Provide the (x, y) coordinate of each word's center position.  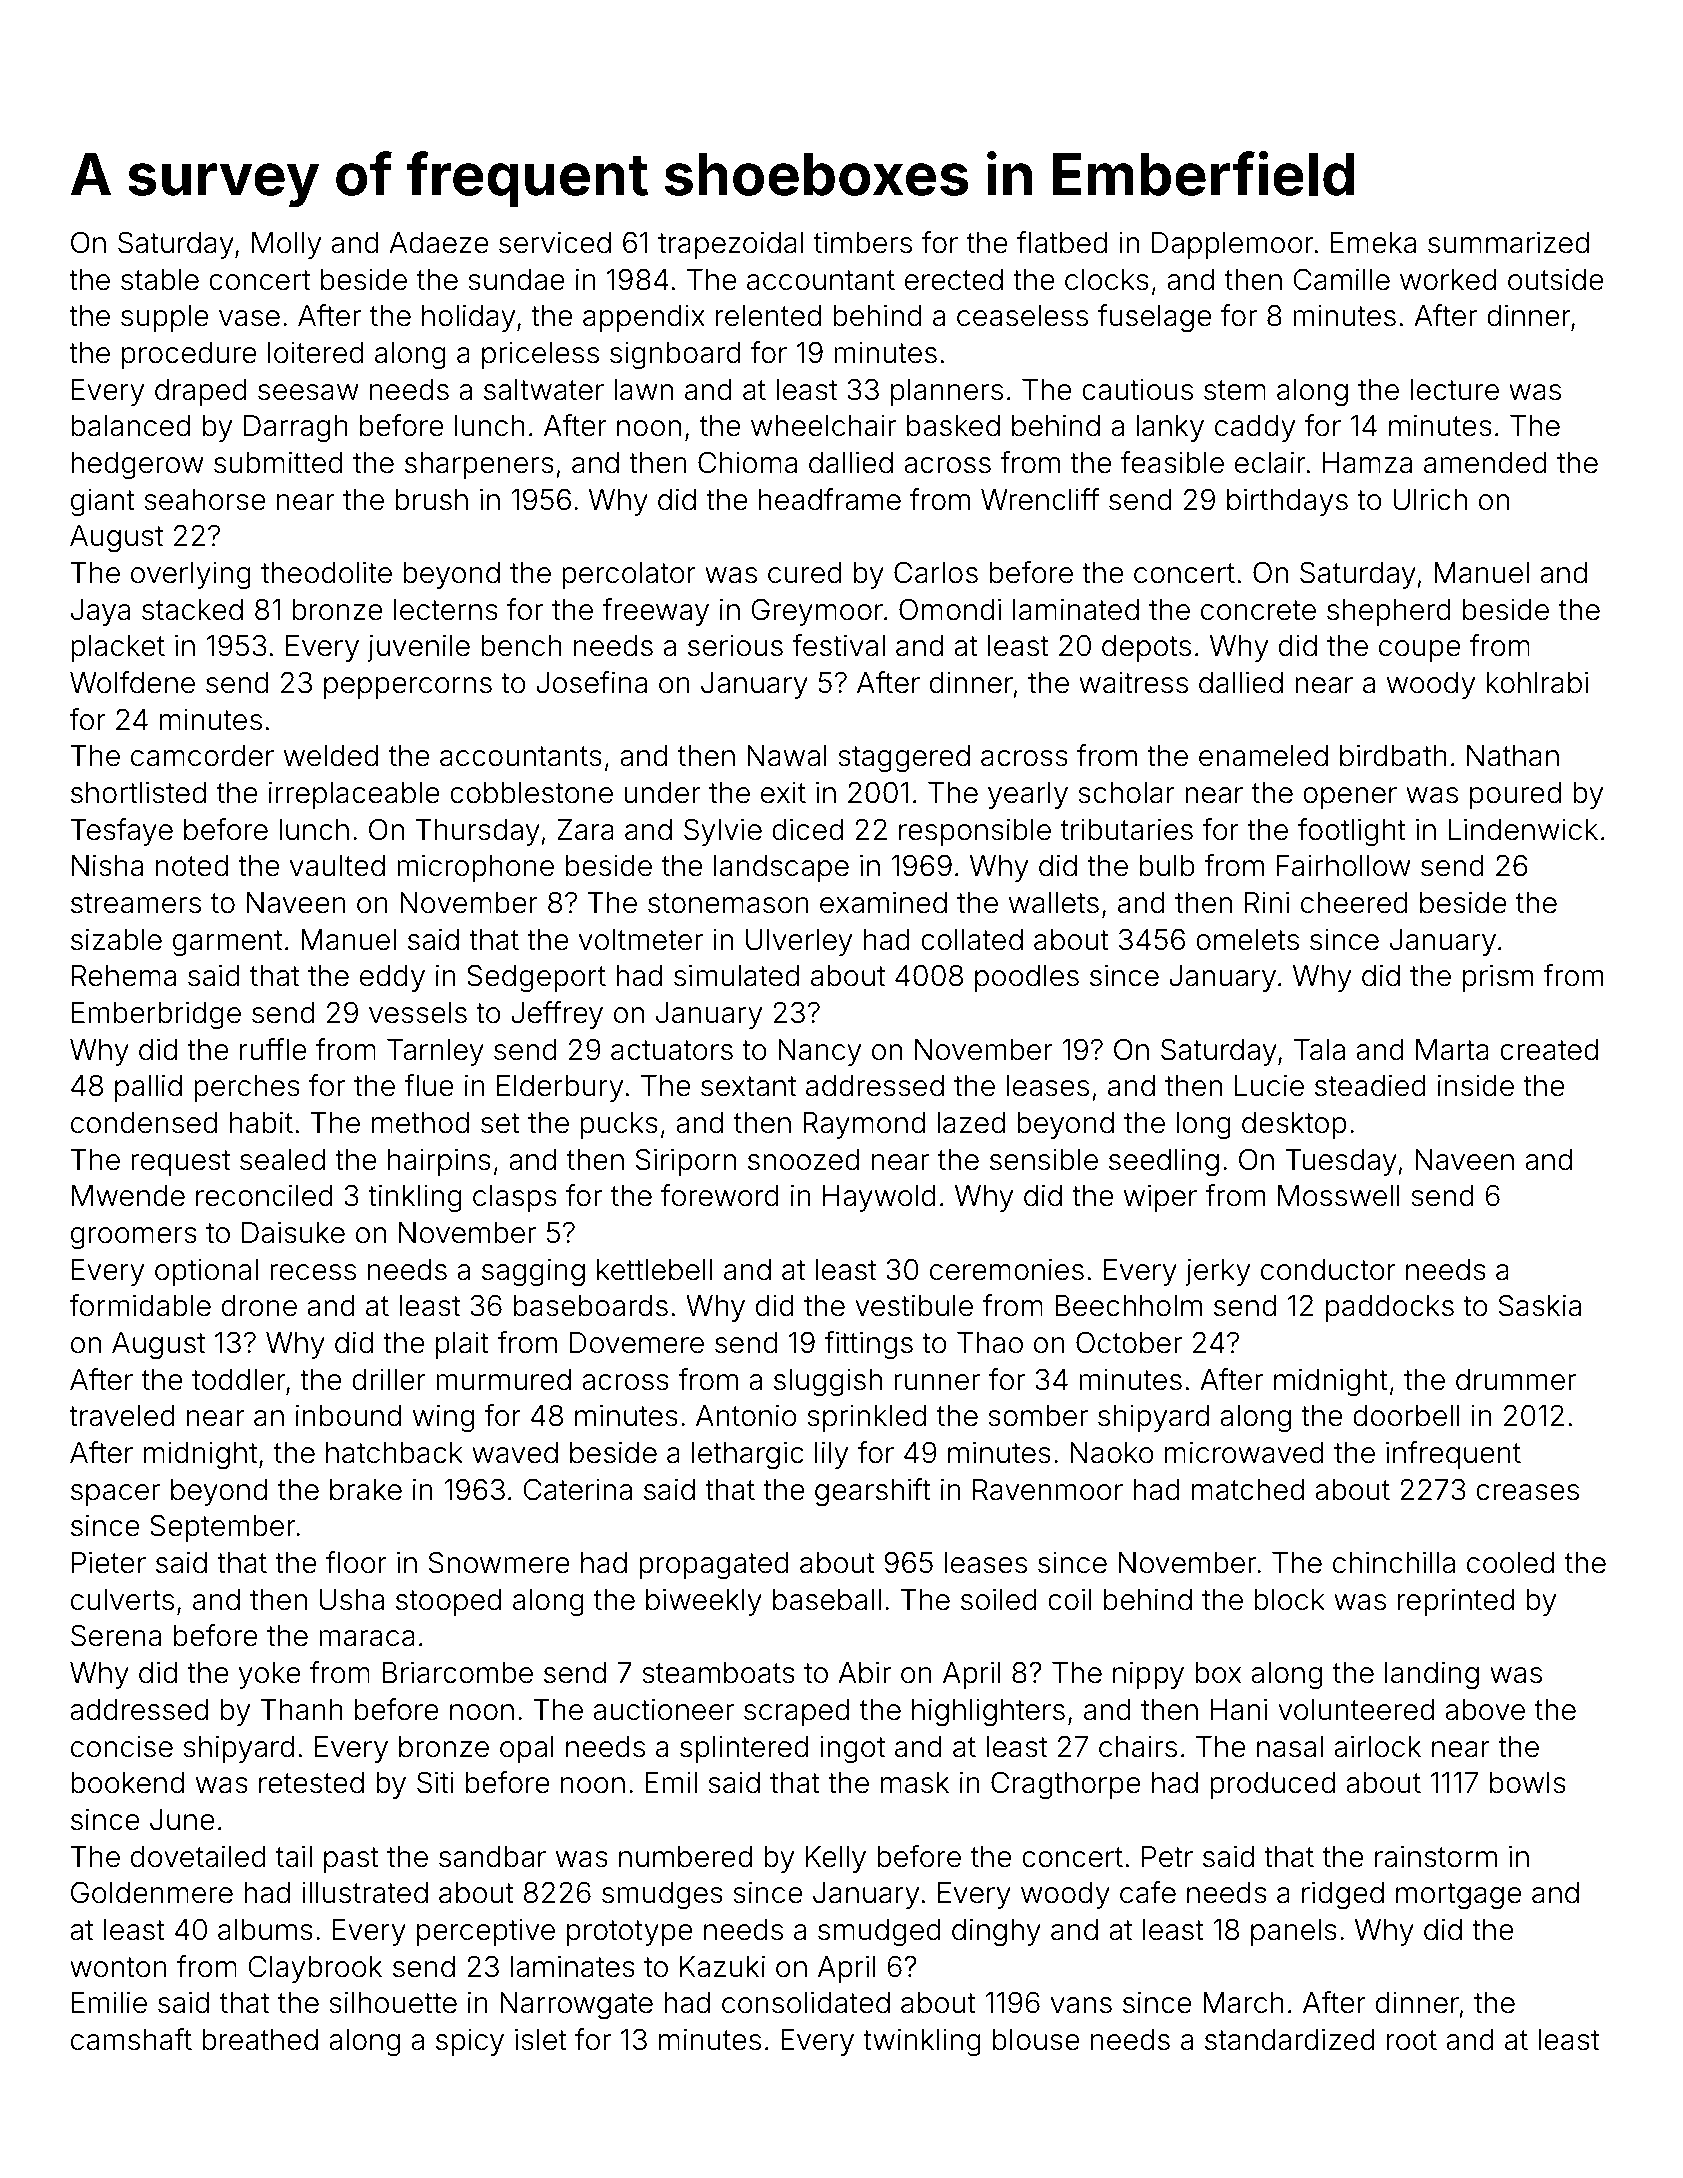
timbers (863, 242)
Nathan (1513, 756)
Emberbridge (156, 1015)
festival (838, 645)
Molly (287, 245)
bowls (1528, 1783)
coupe (1420, 651)
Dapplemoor (1233, 245)
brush (431, 500)
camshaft (131, 2039)
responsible (975, 832)
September (223, 1528)
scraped (796, 1712)
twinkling (922, 2042)
